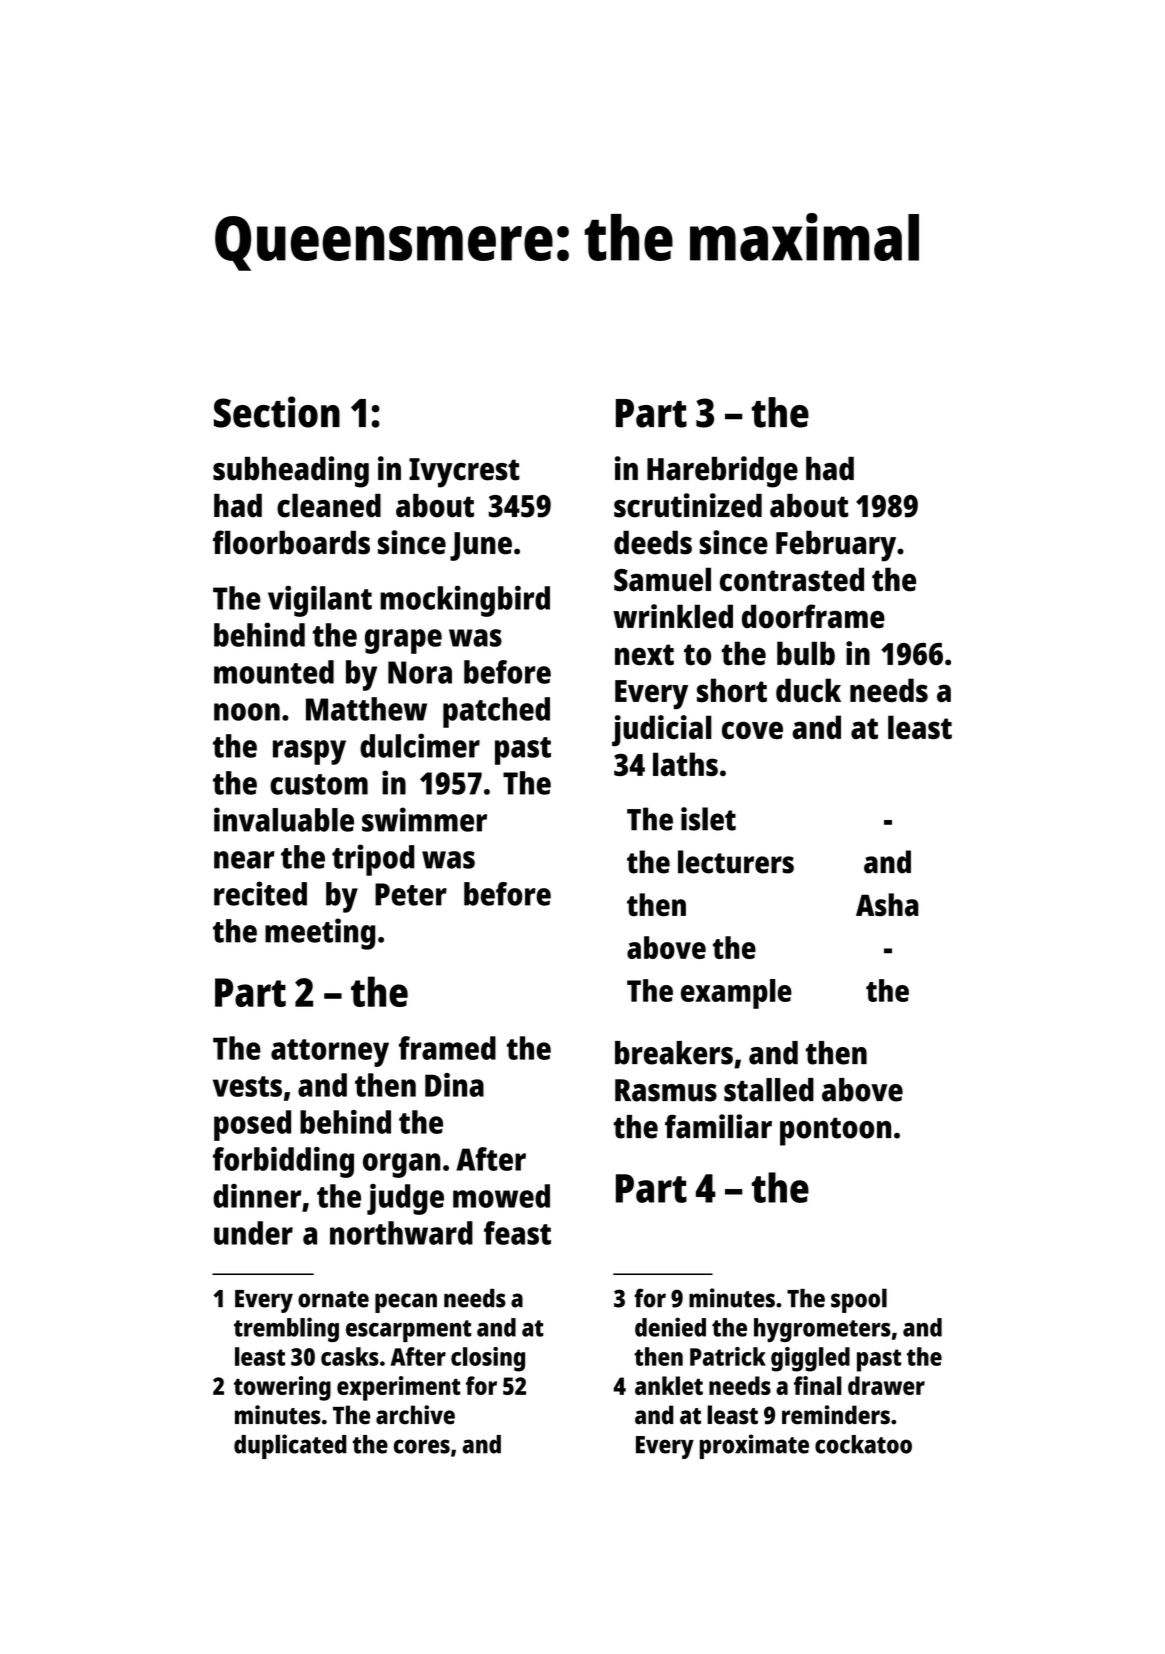 Image resolution: width=1165 pixels, height=1654 pixels. Describe the element at coordinates (836, 546) in the page. I see `February` at that location.
